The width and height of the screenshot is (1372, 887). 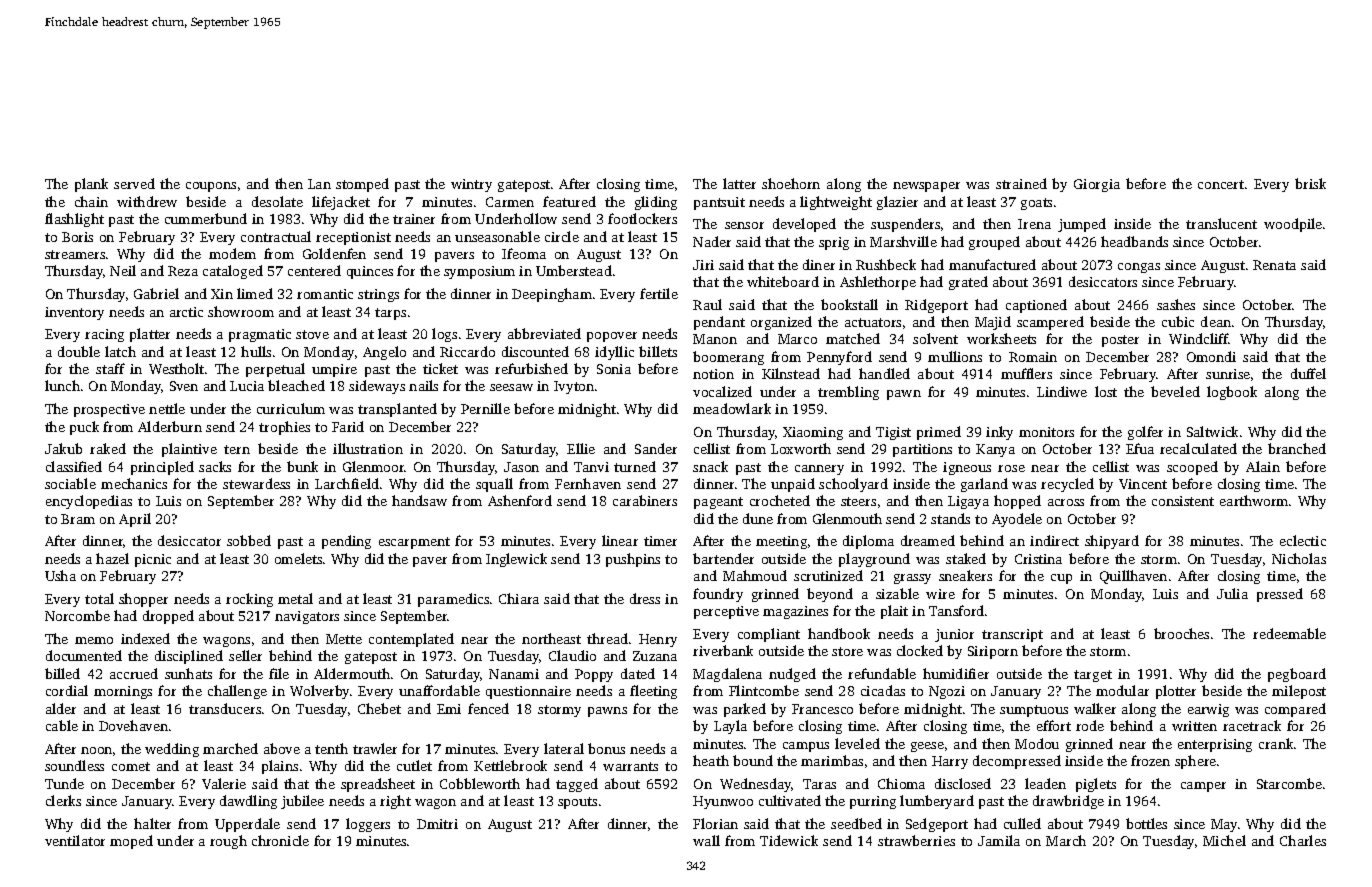 I want to click on shoehorn, so click(x=791, y=183).
